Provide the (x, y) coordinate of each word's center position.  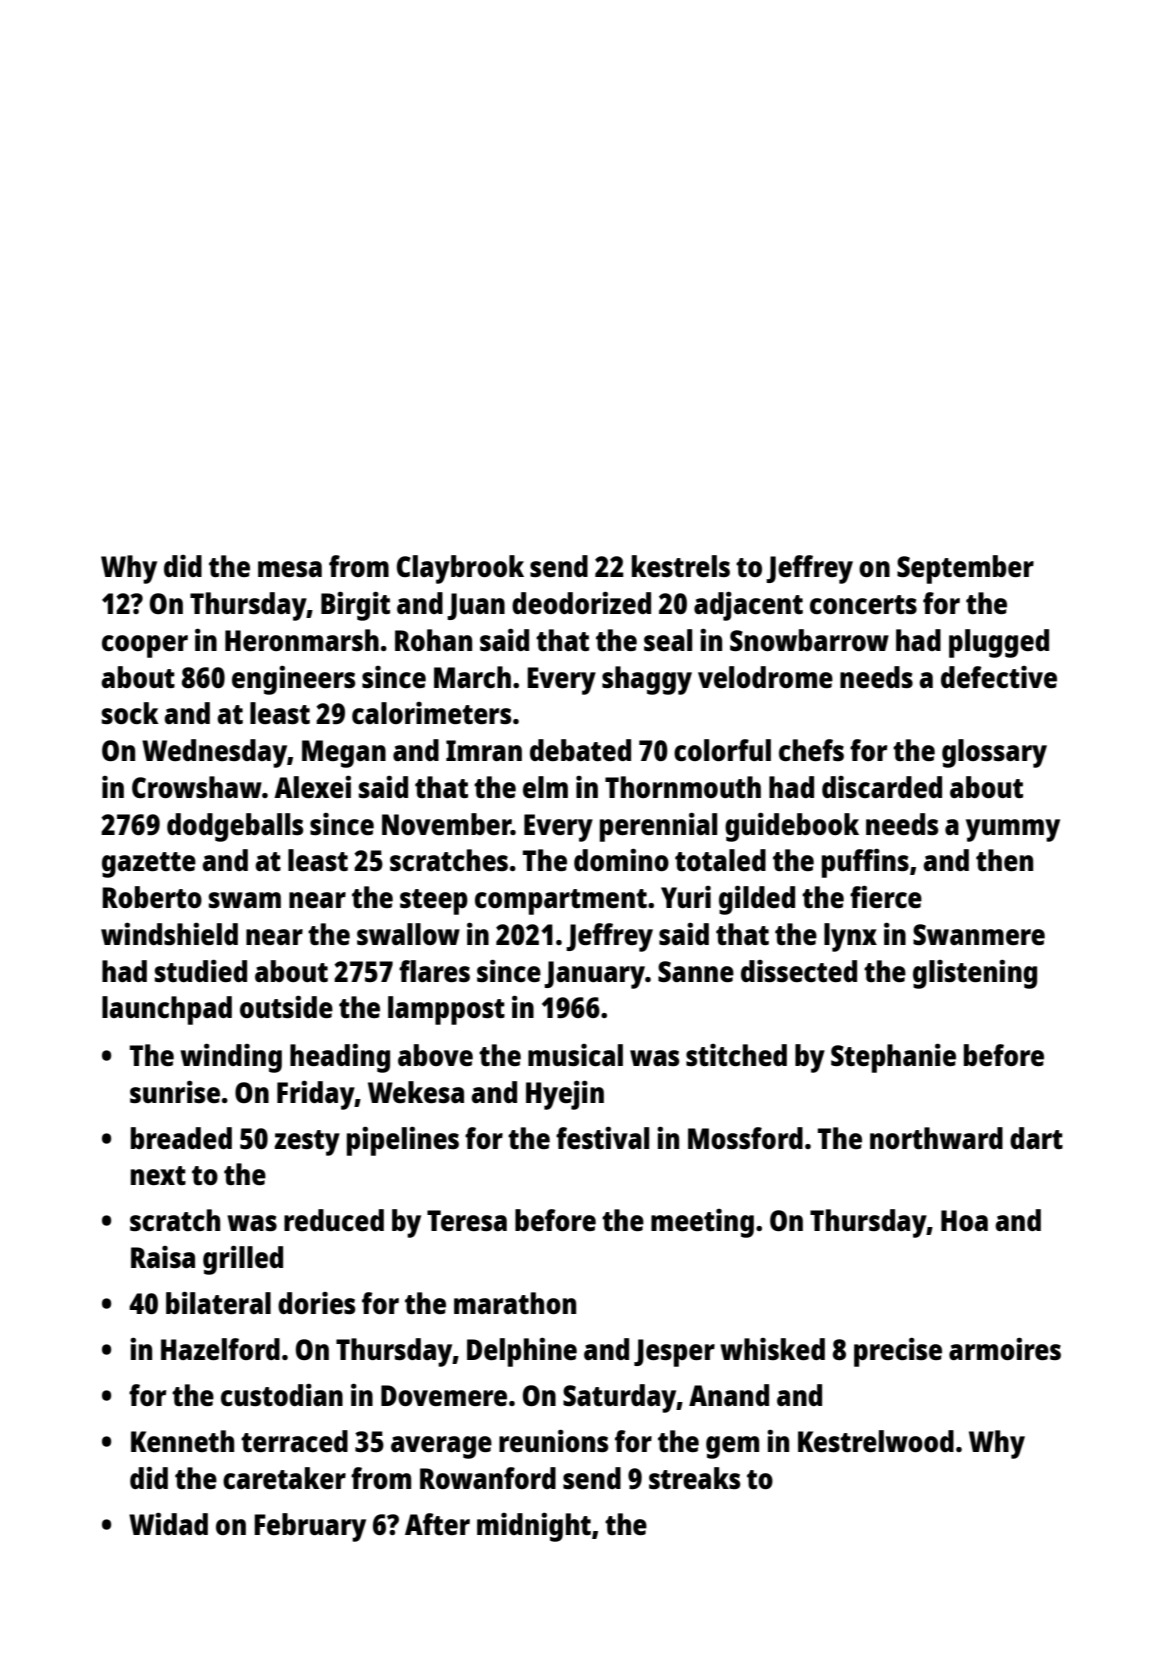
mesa (290, 569)
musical (575, 1055)
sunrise (175, 1092)
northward (936, 1138)
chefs (811, 750)
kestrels (681, 566)
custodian (282, 1395)
